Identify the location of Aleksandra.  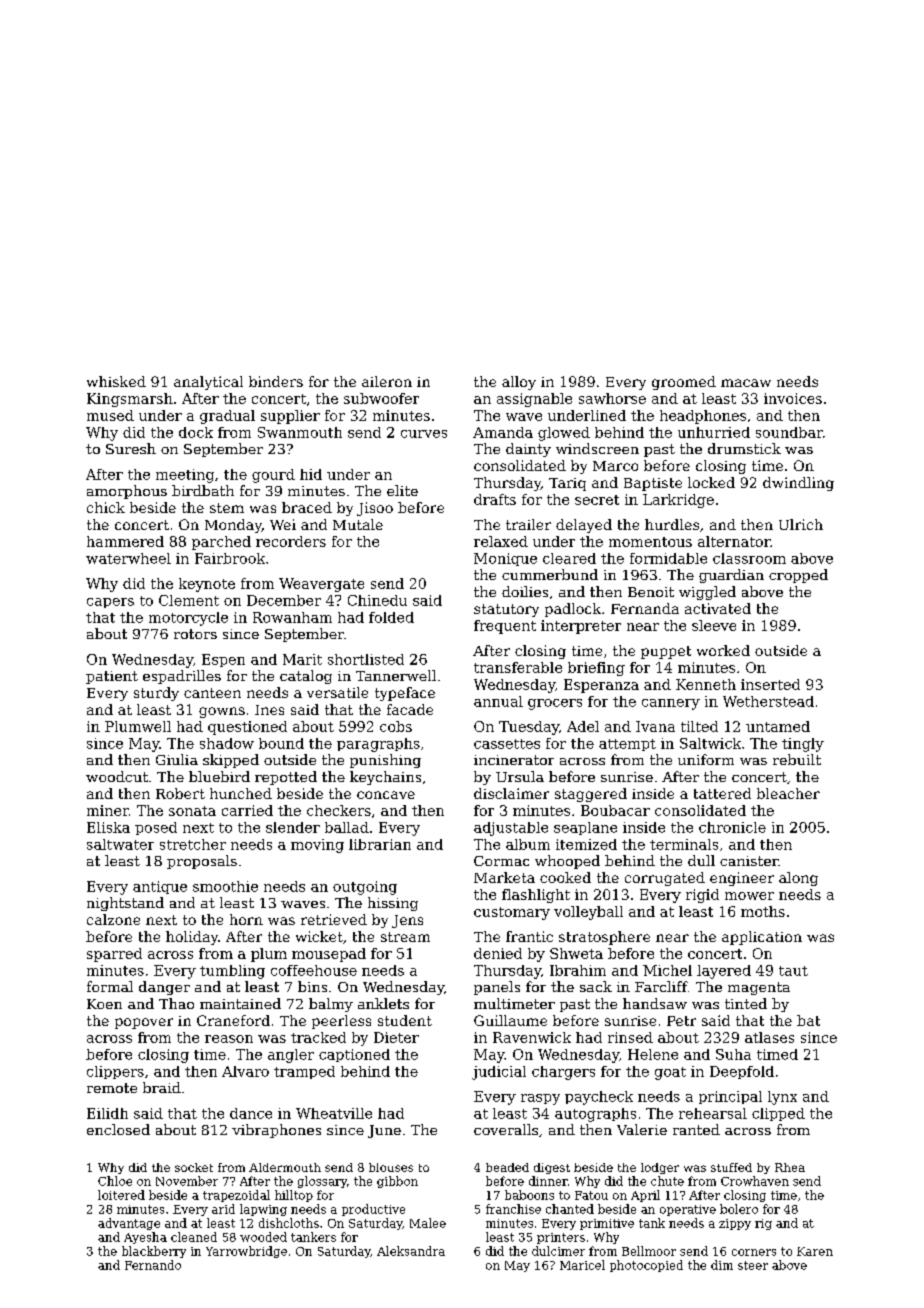
(411, 1251).
